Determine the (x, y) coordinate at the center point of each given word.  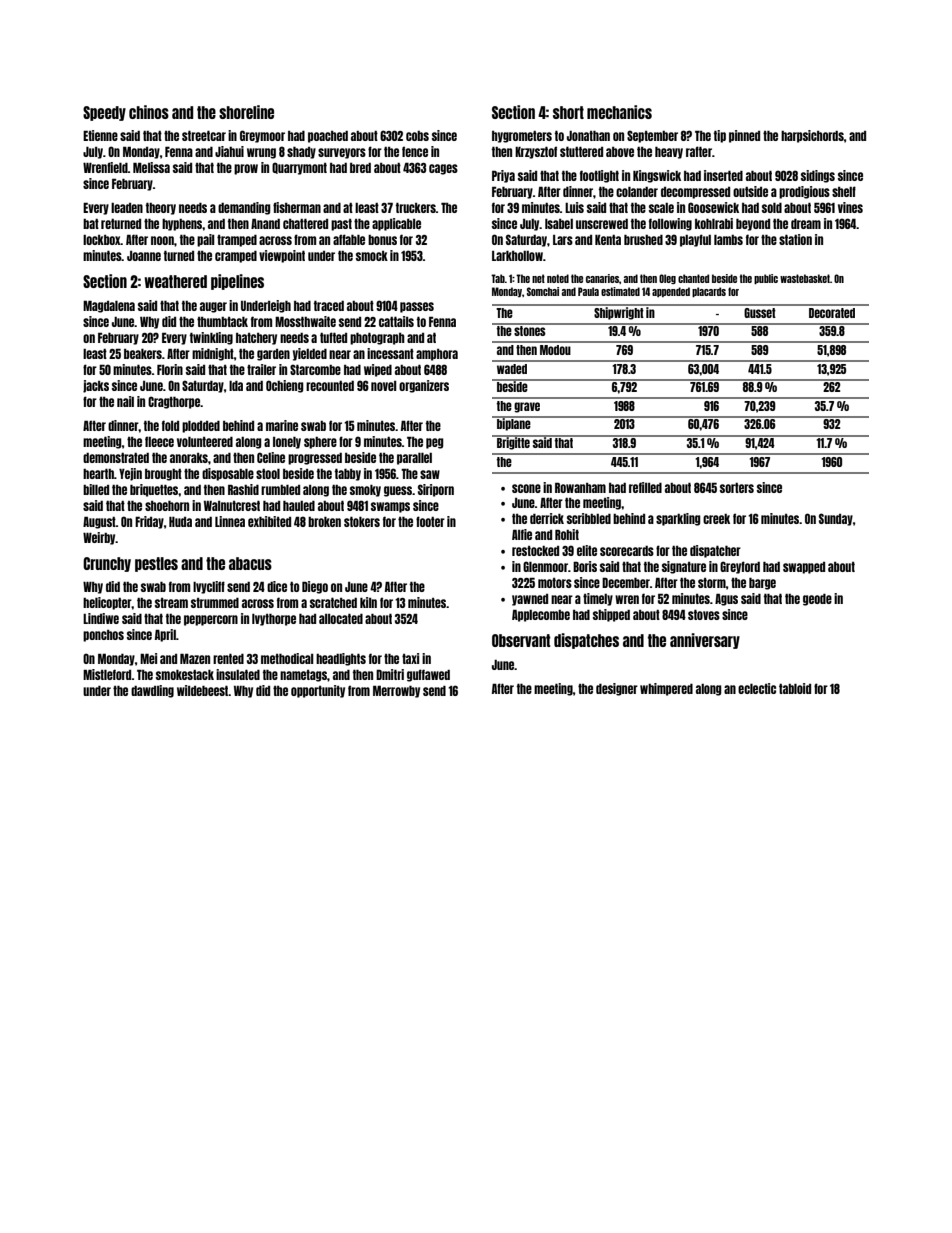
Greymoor (262, 136)
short (568, 112)
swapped (804, 568)
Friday (149, 522)
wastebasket (805, 278)
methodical (287, 658)
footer (430, 521)
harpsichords (812, 136)
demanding (244, 208)
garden (273, 355)
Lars (563, 240)
